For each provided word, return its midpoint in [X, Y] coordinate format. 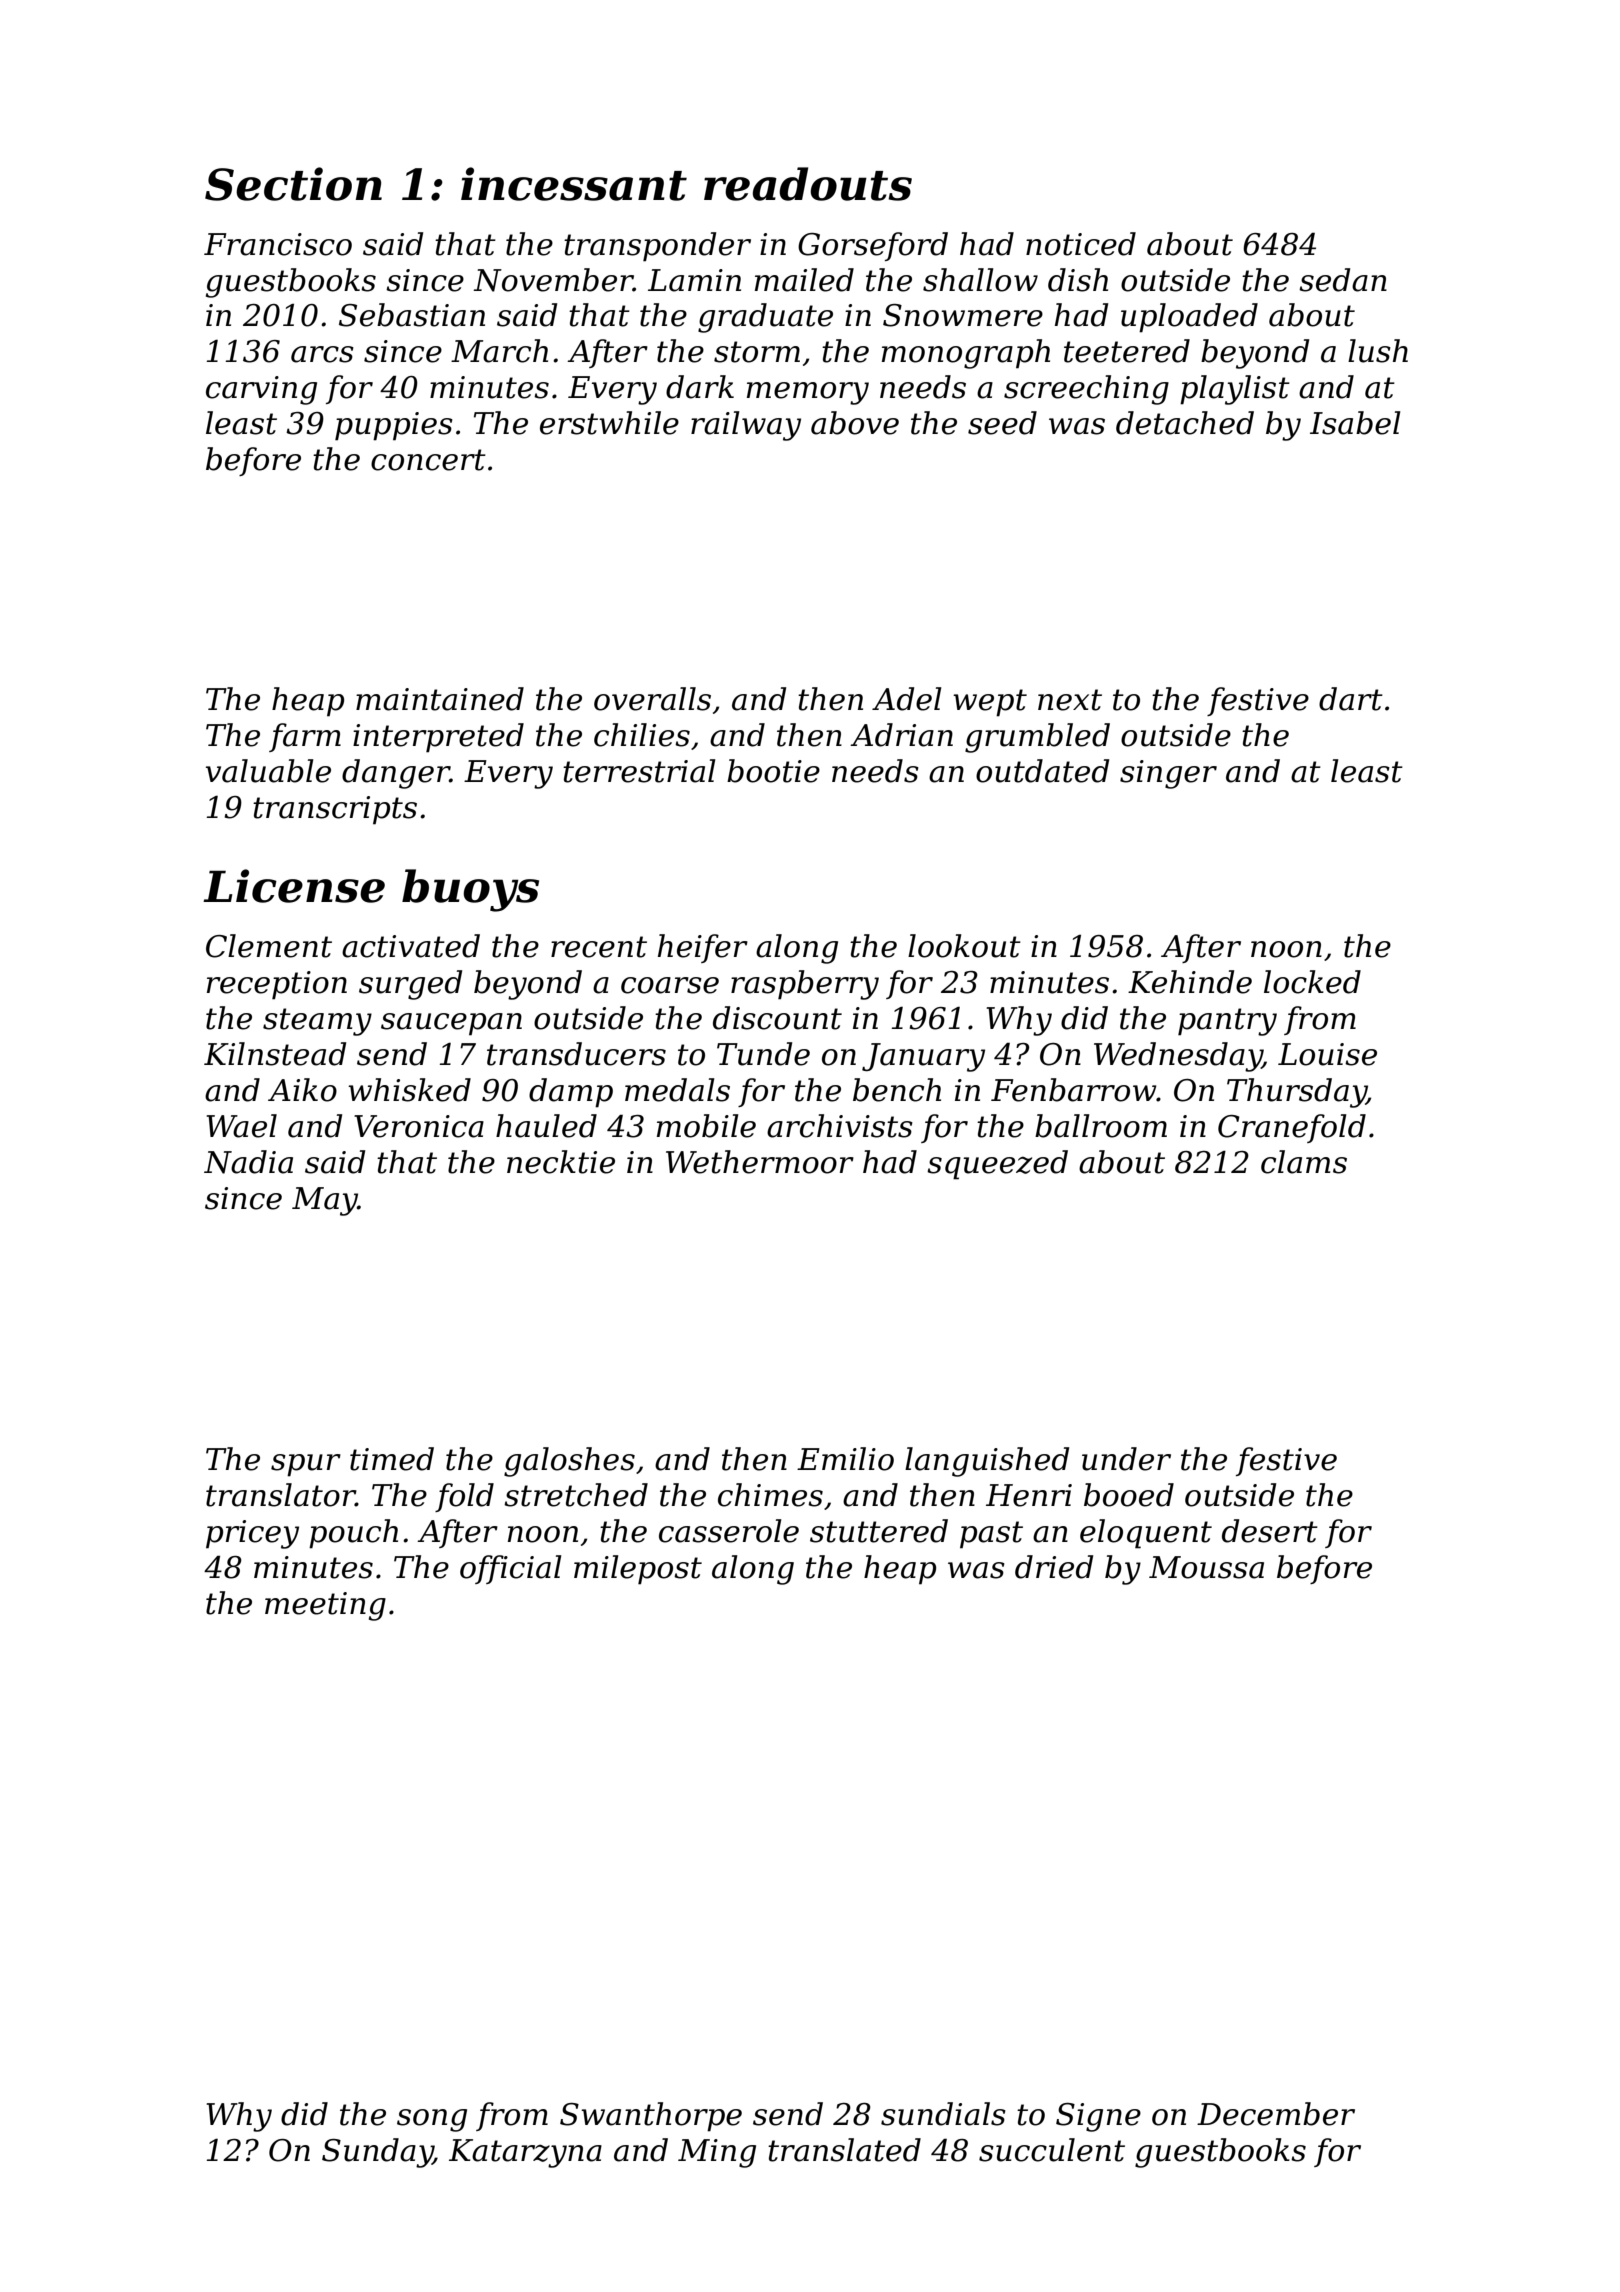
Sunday [377, 2153]
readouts [808, 184]
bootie [773, 771]
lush [1378, 351]
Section [293, 184]
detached [1185, 423]
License [294, 886]
